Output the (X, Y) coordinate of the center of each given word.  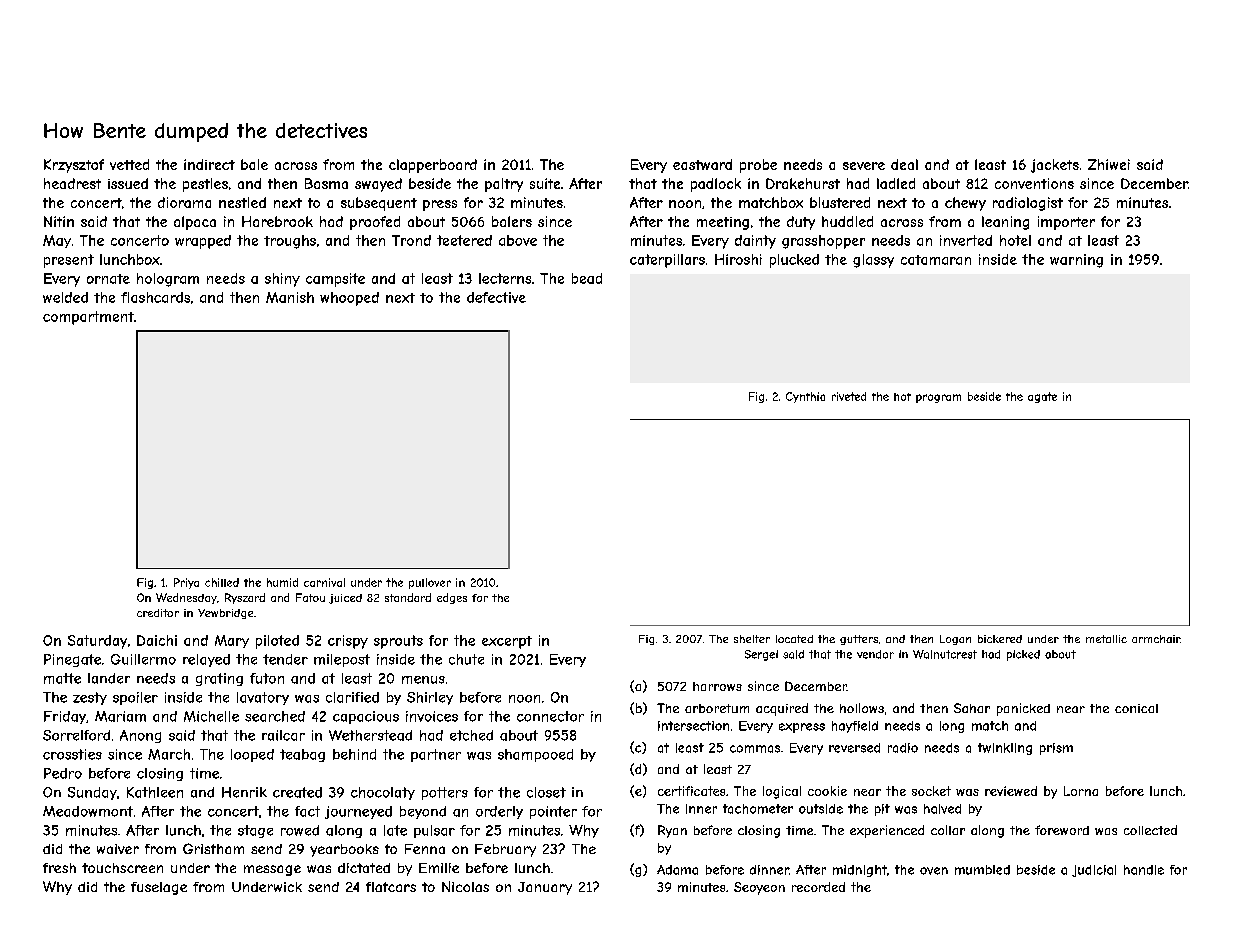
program (938, 398)
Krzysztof (74, 166)
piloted (277, 642)
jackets (1055, 166)
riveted (849, 396)
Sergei (761, 655)
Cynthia (805, 397)
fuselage (159, 888)
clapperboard (433, 166)
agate (1042, 397)
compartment (88, 318)
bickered (1000, 639)
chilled (222, 582)
